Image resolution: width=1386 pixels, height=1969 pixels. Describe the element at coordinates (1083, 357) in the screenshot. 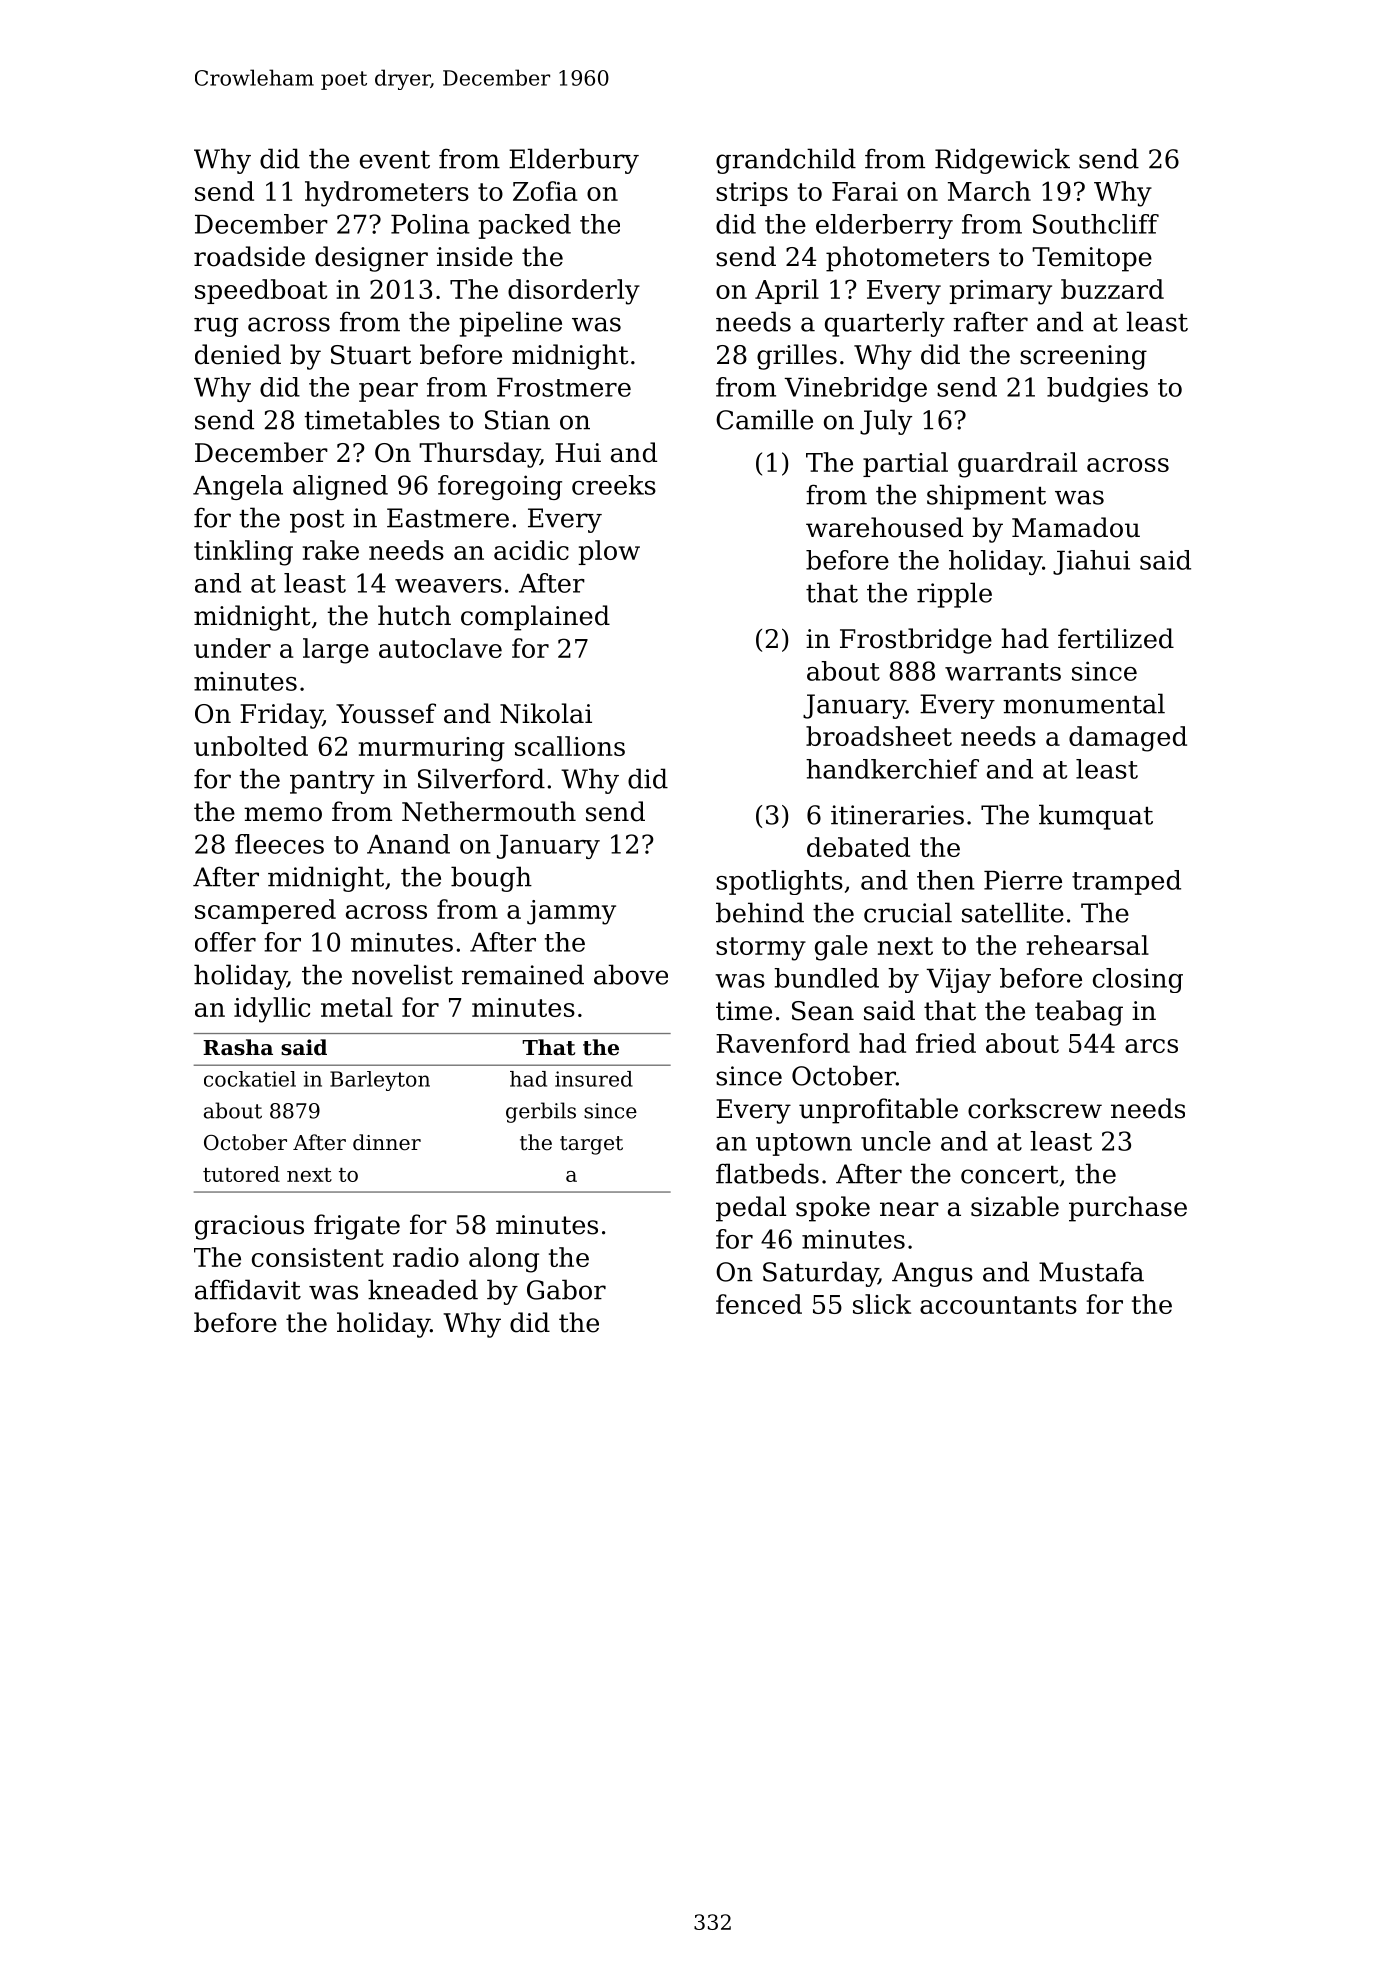

I see `screening` at that location.
